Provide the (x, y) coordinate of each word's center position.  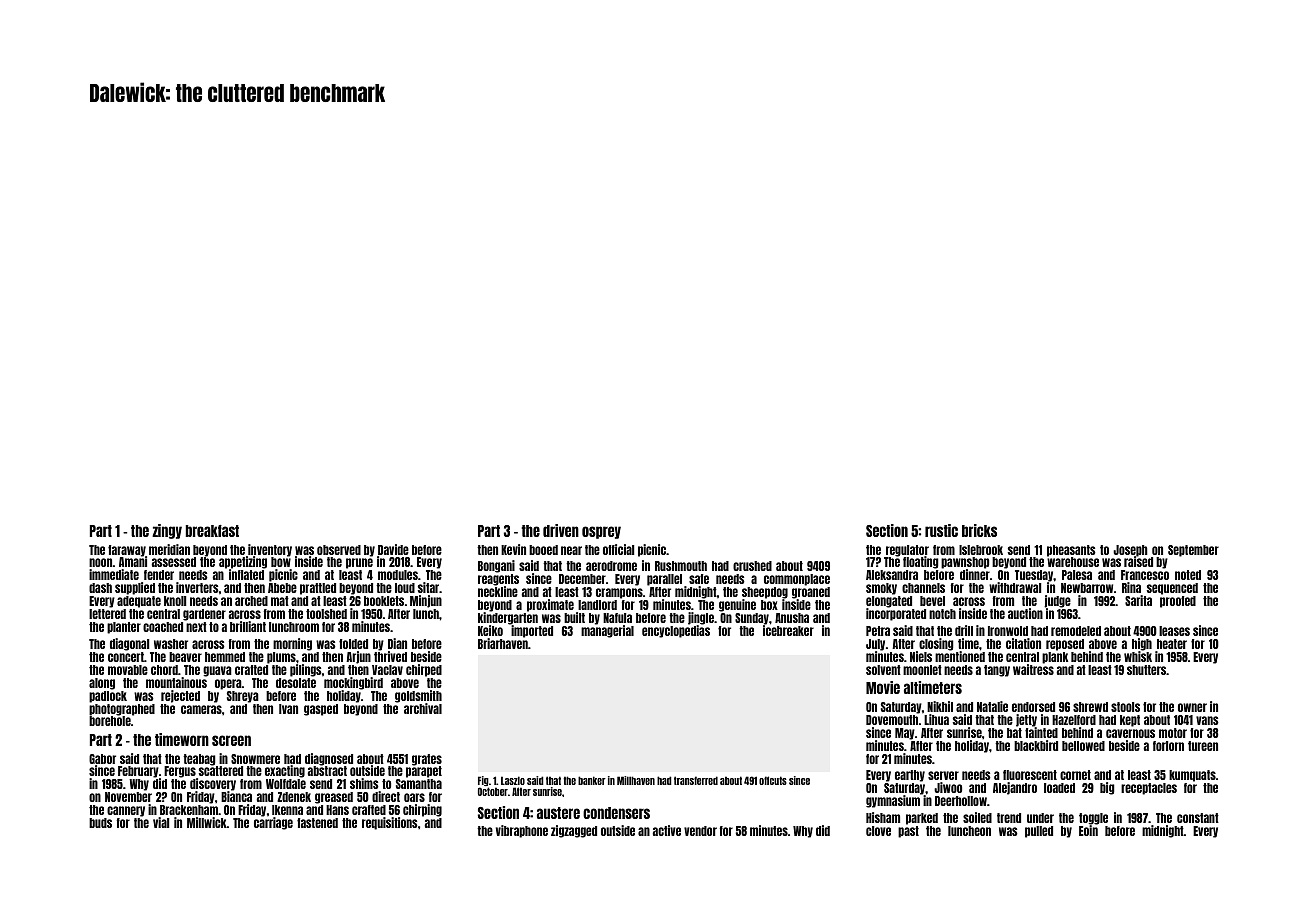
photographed (122, 710)
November (128, 797)
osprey (601, 532)
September (1193, 551)
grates (427, 760)
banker (592, 780)
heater (1172, 644)
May (905, 734)
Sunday (752, 619)
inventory (269, 550)
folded (353, 644)
